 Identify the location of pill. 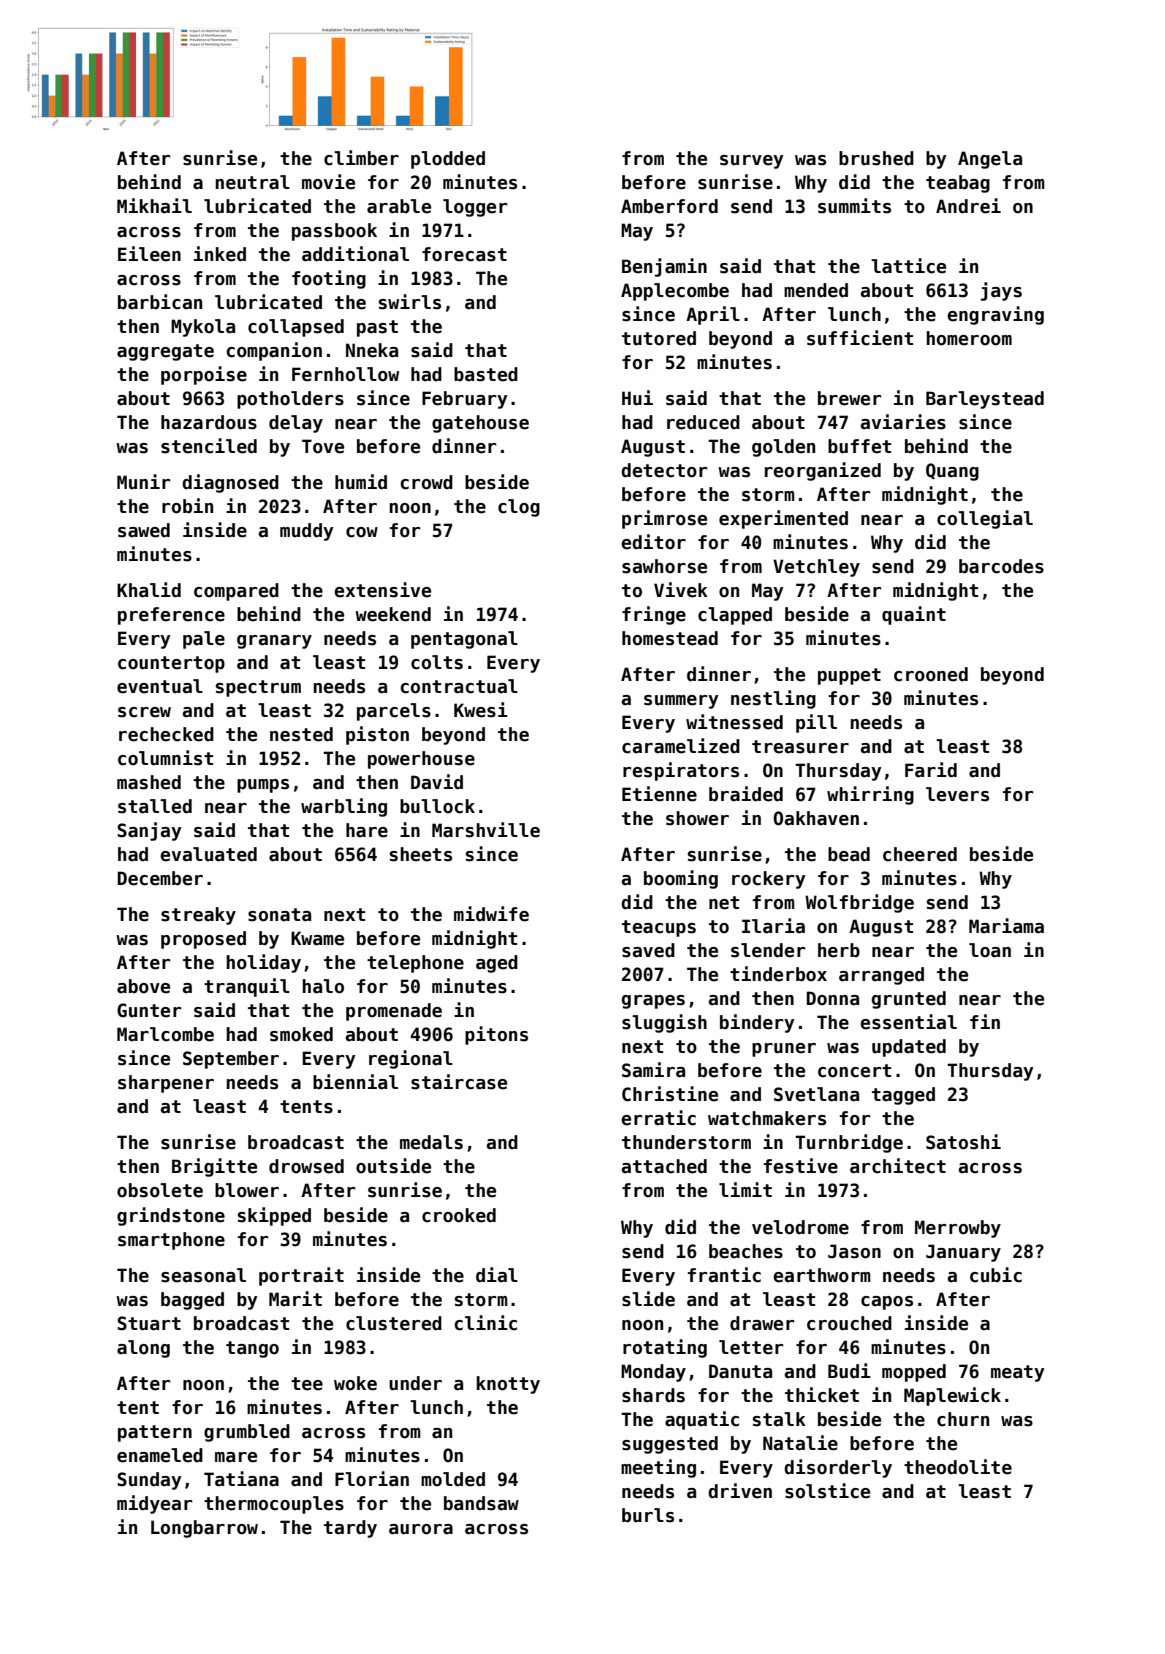
(816, 723).
